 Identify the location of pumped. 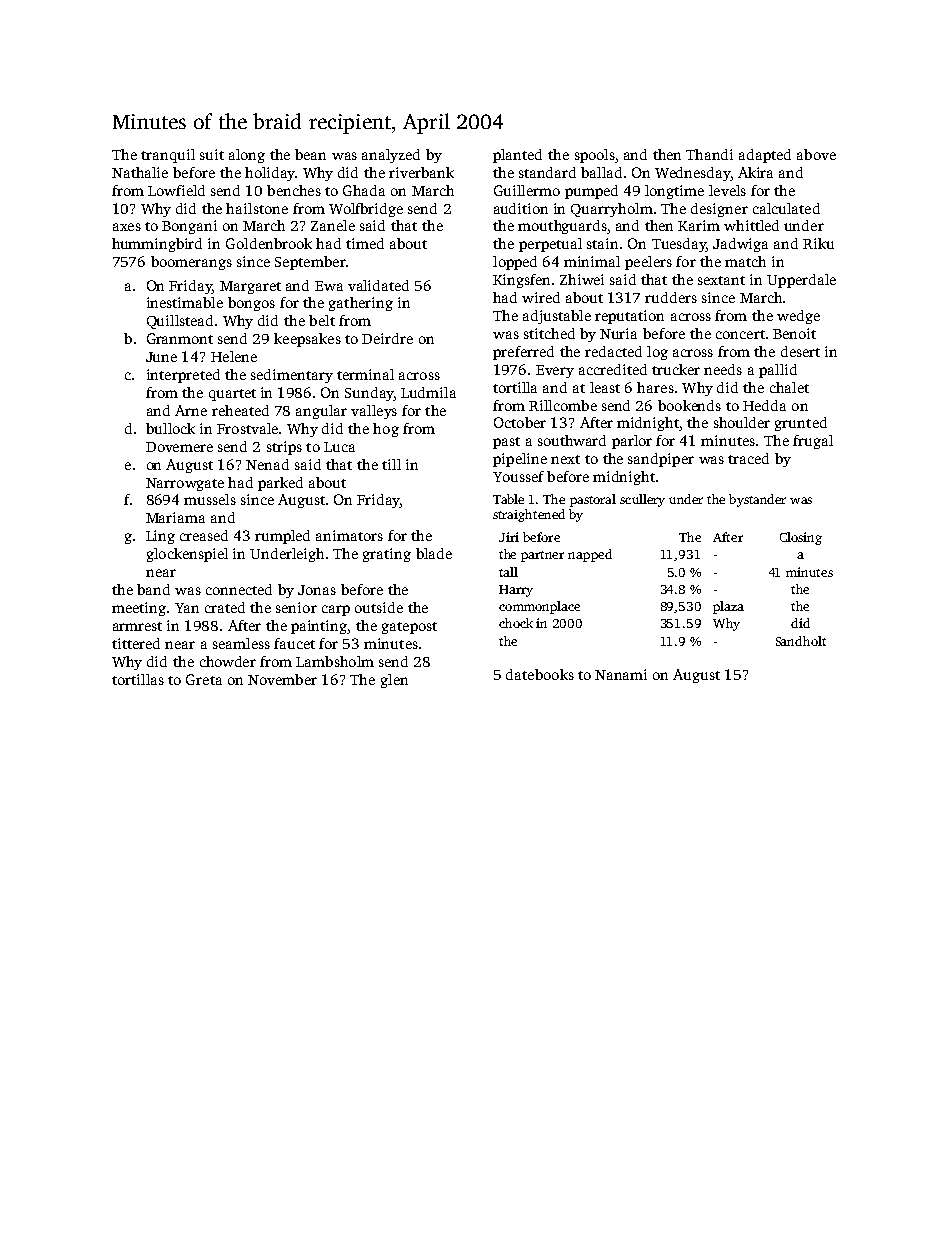
(591, 192).
